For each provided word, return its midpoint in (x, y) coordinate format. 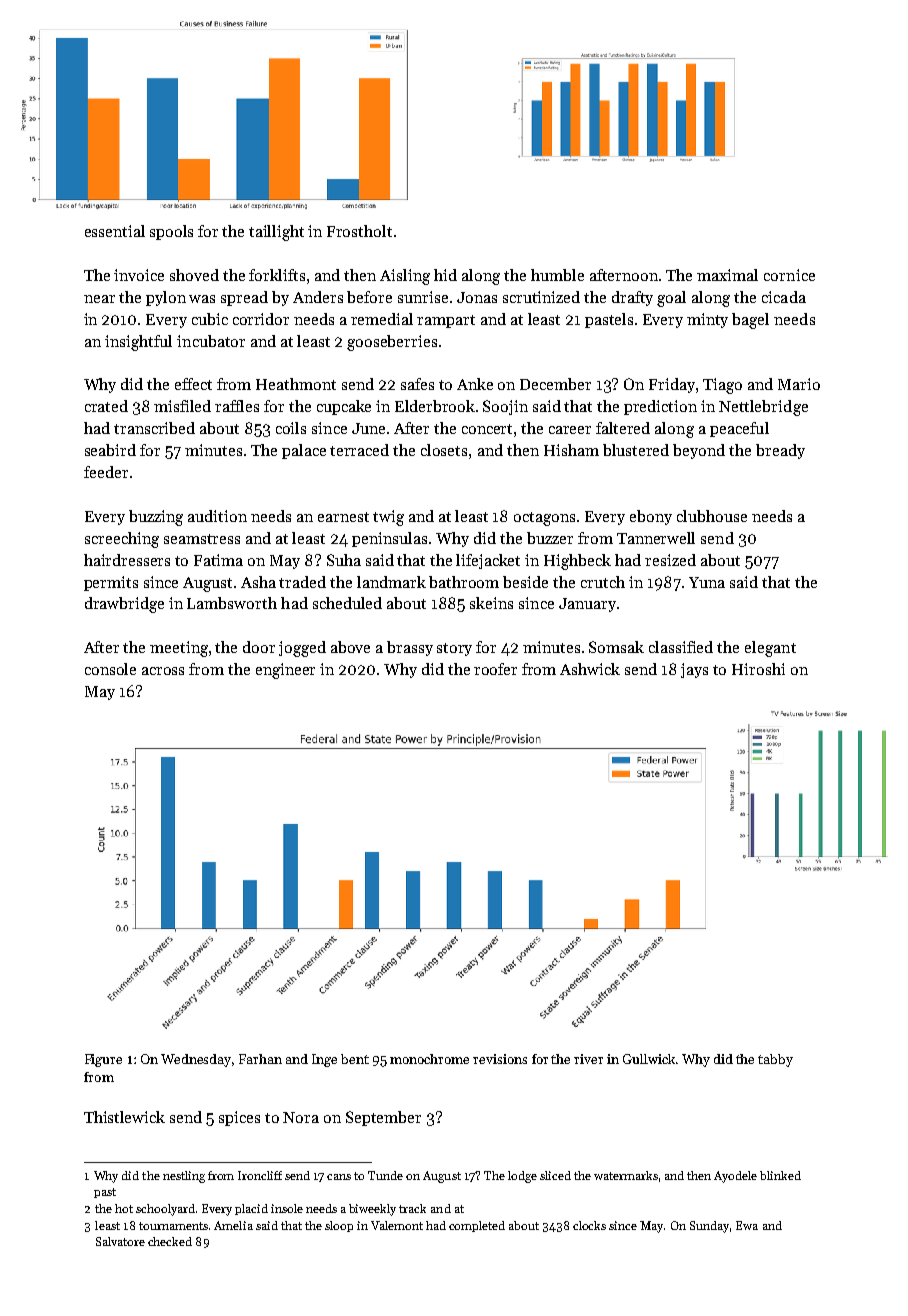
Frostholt (359, 231)
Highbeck (577, 562)
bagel (750, 321)
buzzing (156, 518)
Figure (103, 1060)
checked (170, 1241)
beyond (699, 451)
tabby (775, 1060)
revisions (500, 1059)
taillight (276, 233)
